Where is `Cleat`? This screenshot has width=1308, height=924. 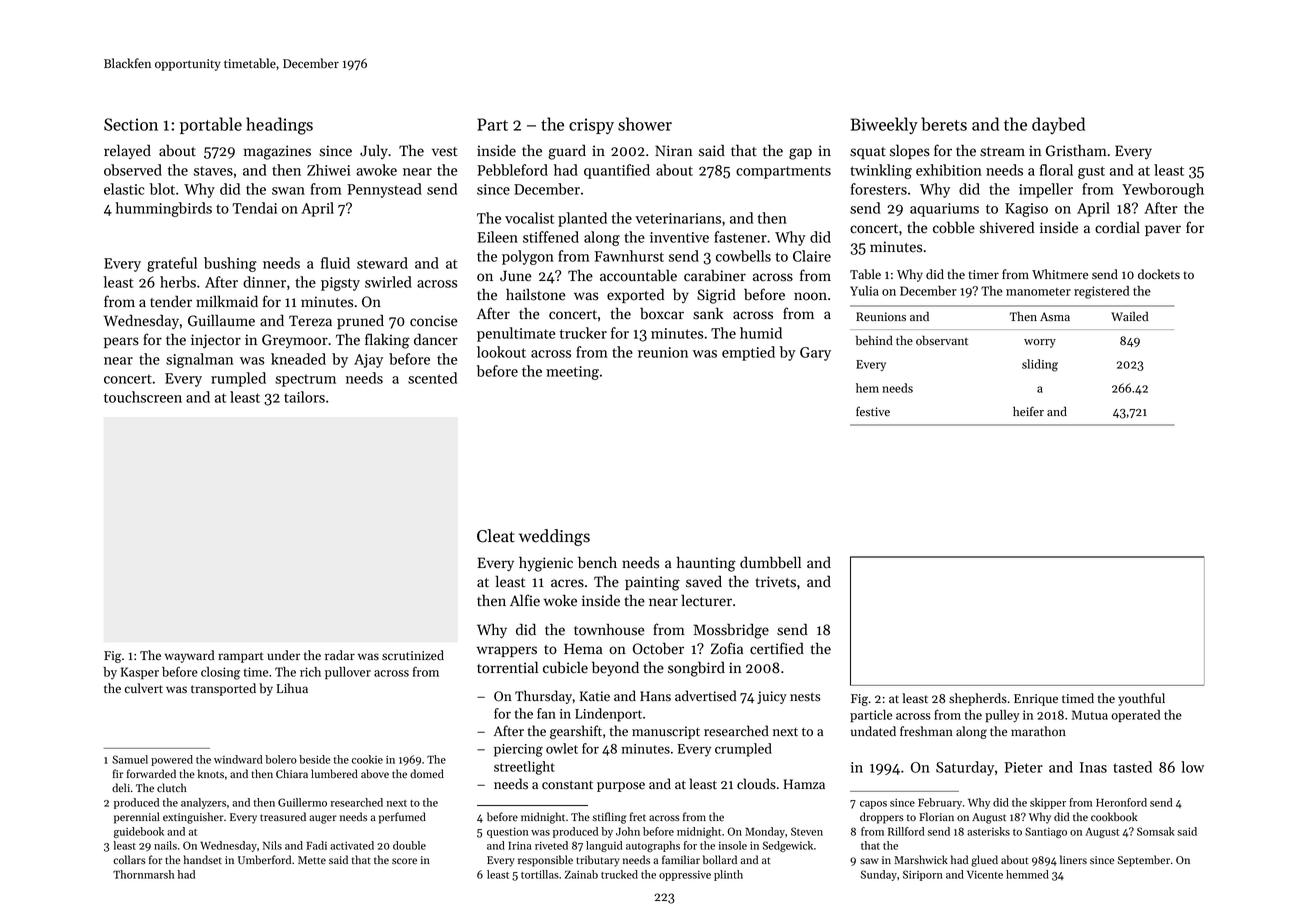
Cleat is located at coordinates (496, 536).
